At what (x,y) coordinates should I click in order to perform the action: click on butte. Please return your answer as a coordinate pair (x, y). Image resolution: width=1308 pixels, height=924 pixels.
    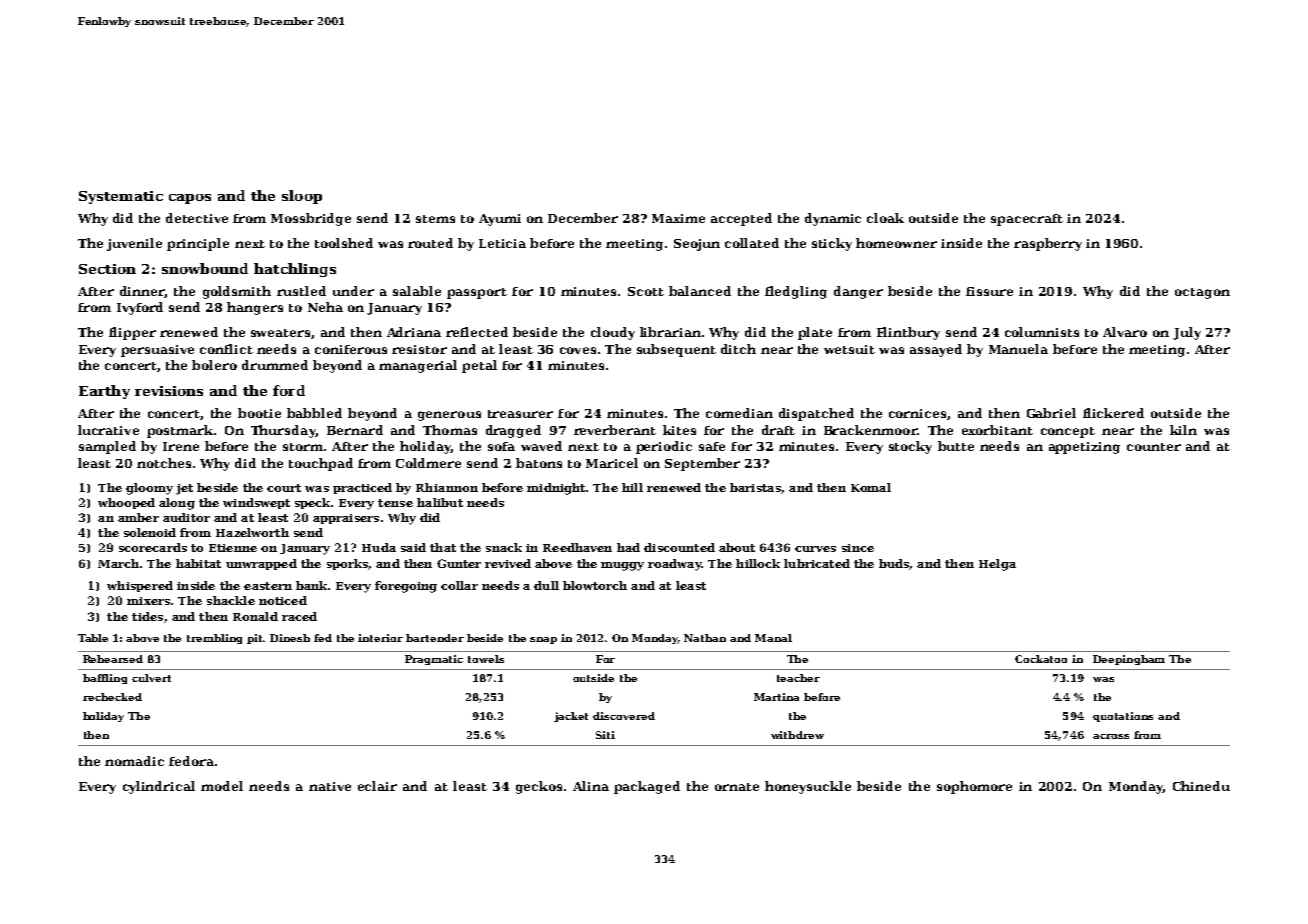
    Looking at the image, I should click on (956, 446).
